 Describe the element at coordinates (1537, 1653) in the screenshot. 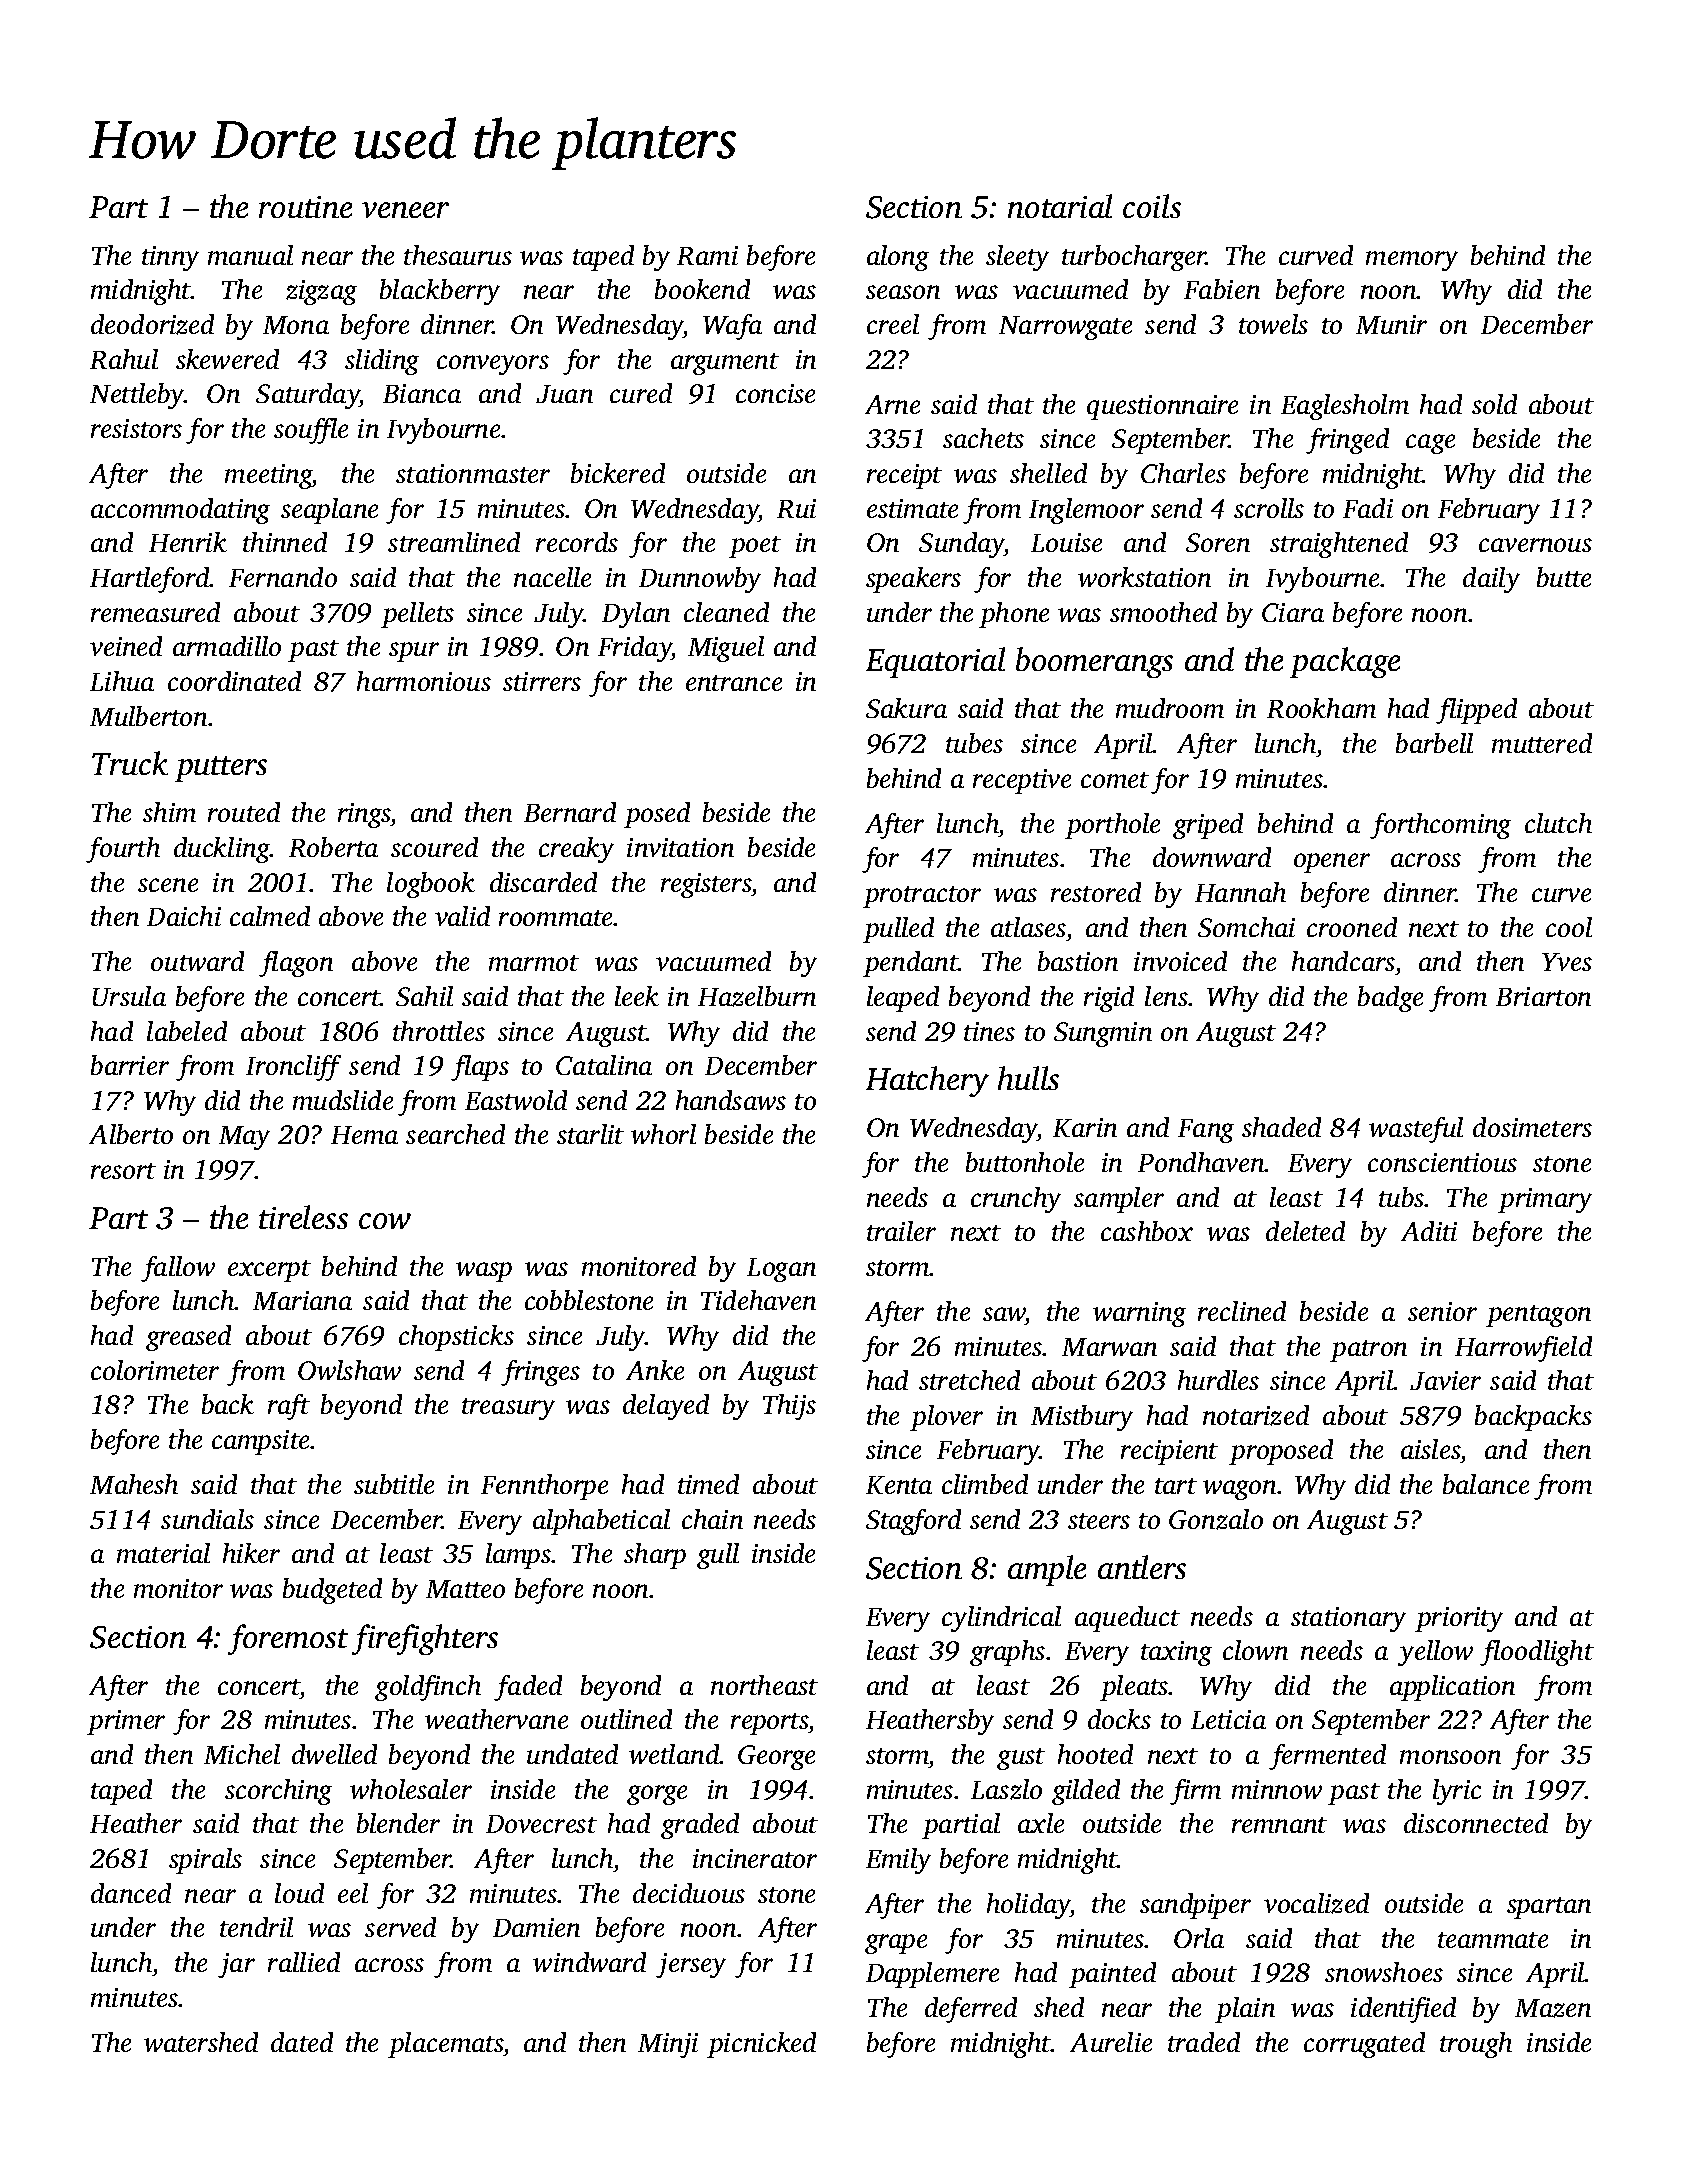

I see `floodlight` at that location.
